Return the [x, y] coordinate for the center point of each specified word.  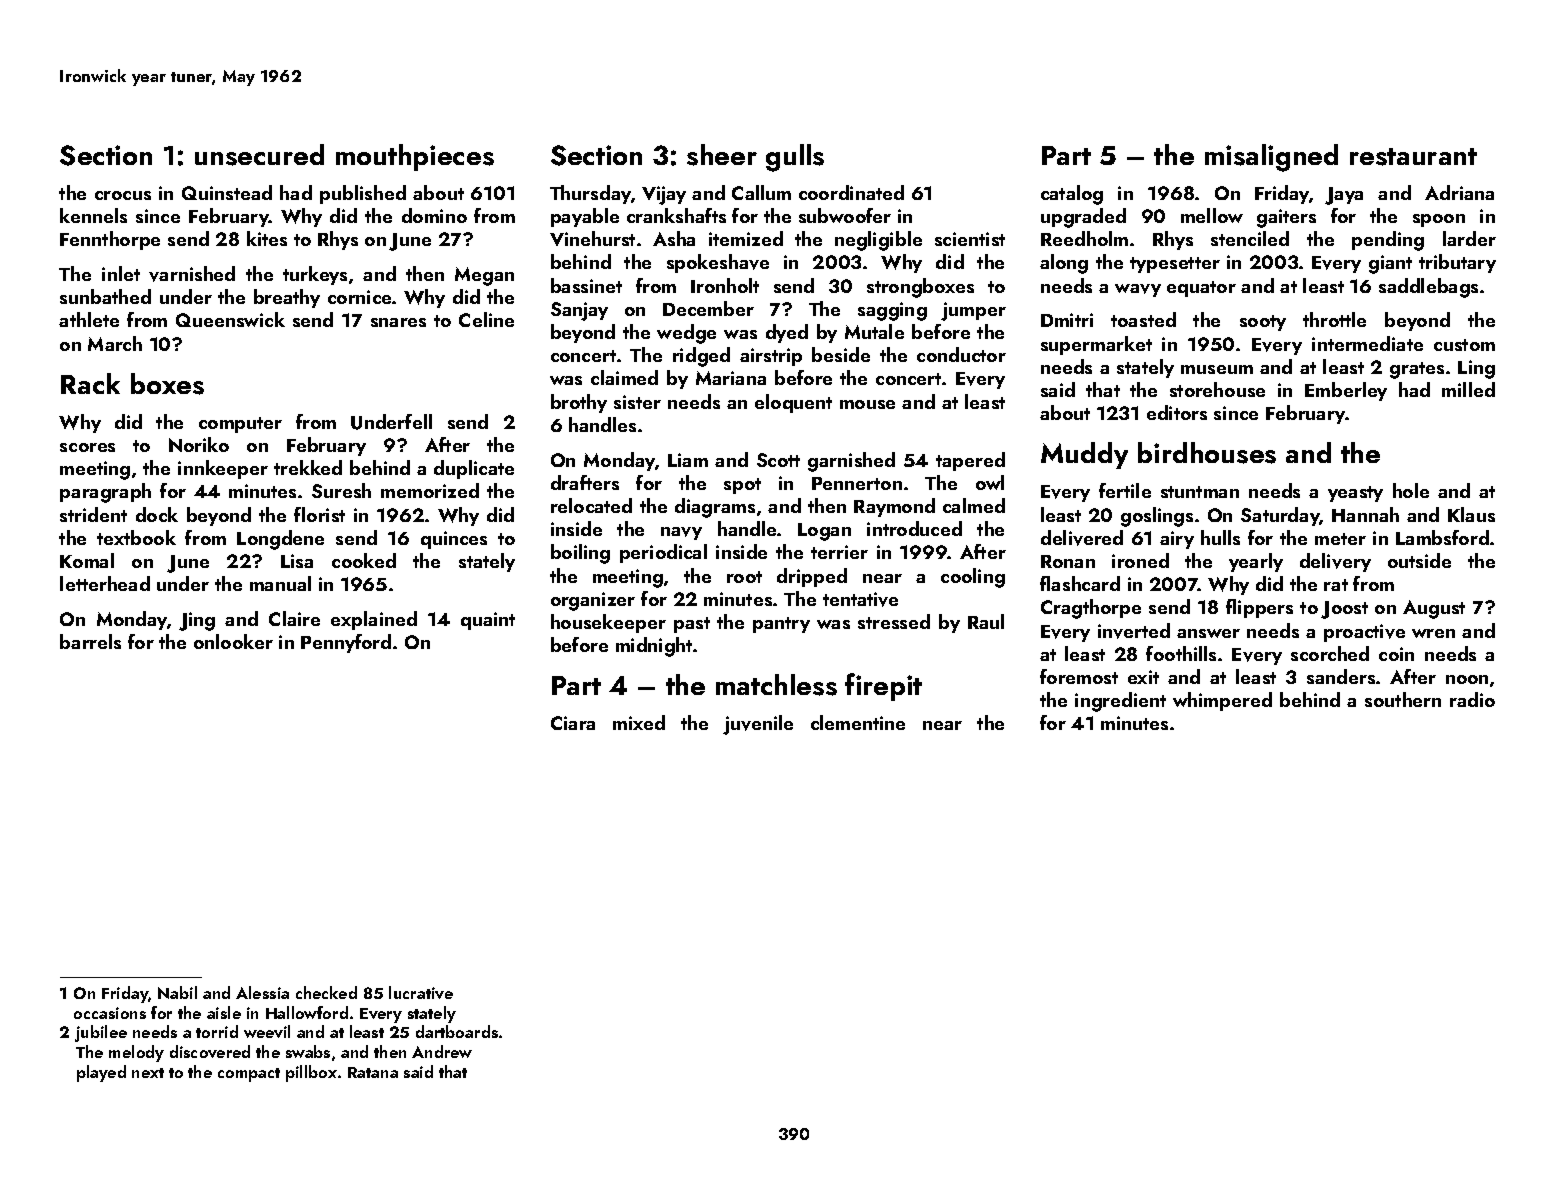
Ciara [573, 723]
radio [1472, 699]
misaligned [1271, 158]
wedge [686, 334]
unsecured [259, 155]
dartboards [457, 1031]
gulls [795, 158]
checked [326, 992]
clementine [858, 722]
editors [1177, 412]
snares [398, 322]
